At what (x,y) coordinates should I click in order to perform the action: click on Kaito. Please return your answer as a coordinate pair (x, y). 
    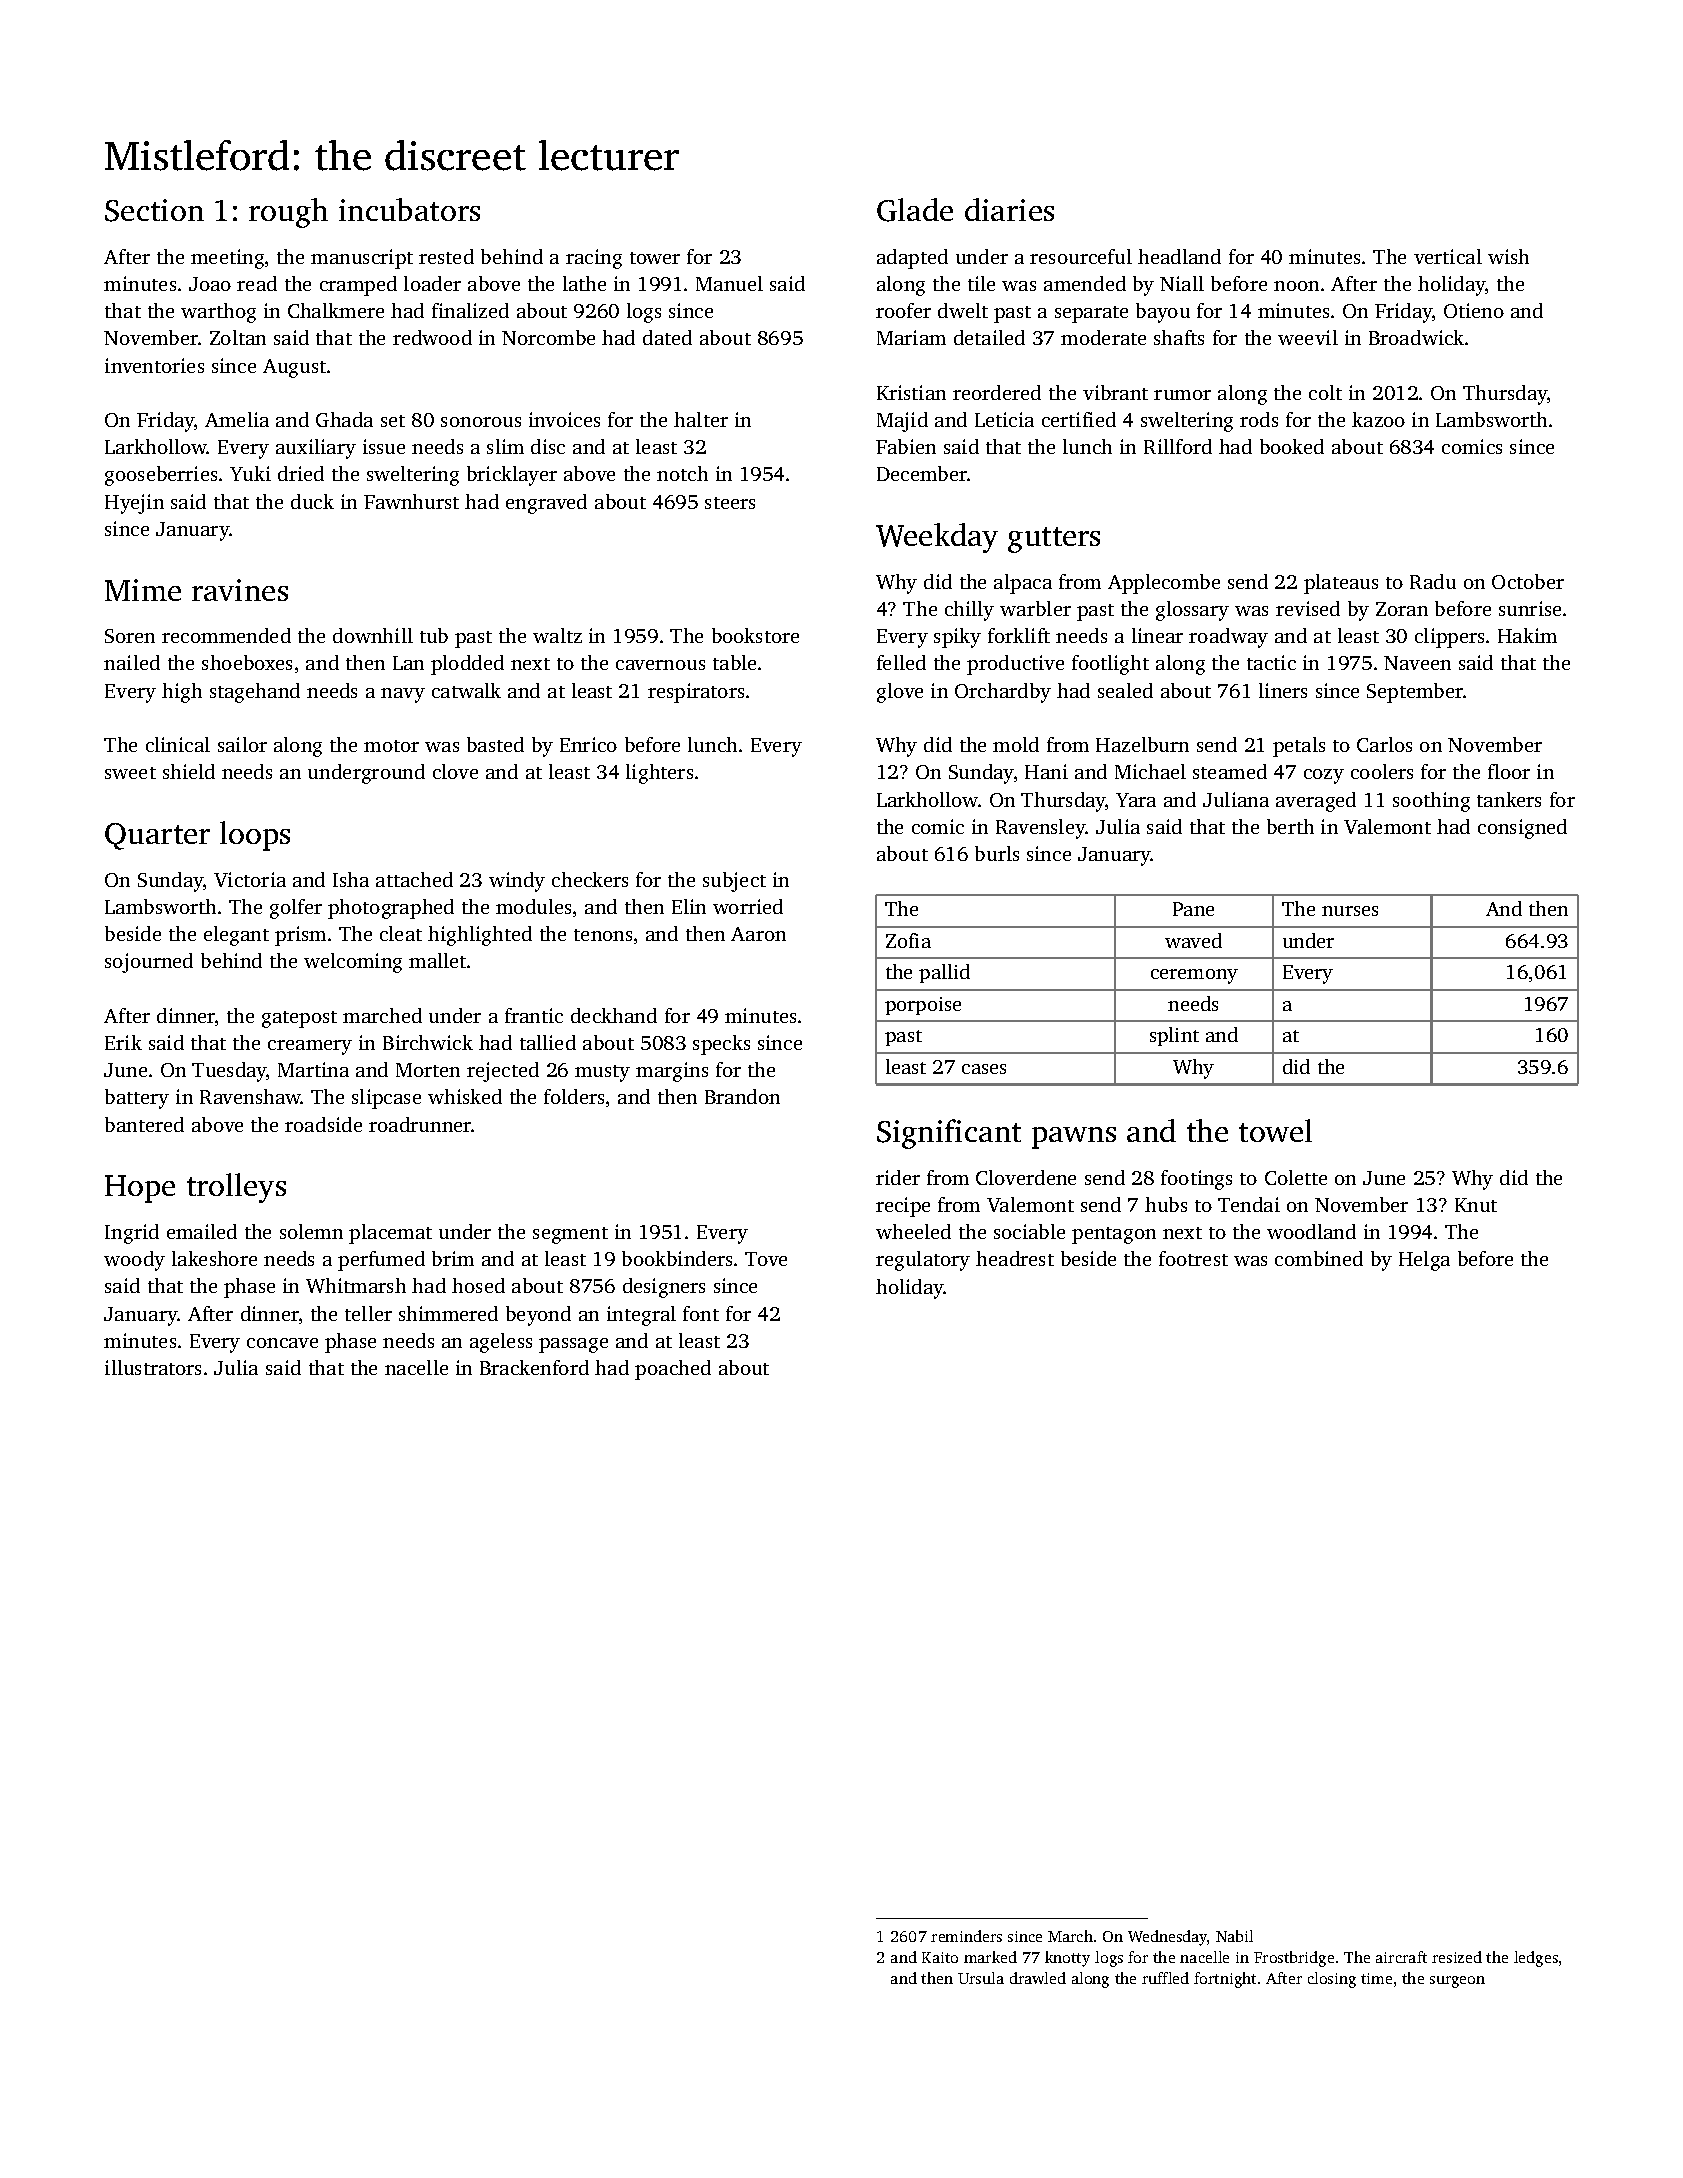
    Looking at the image, I should click on (940, 1957).
